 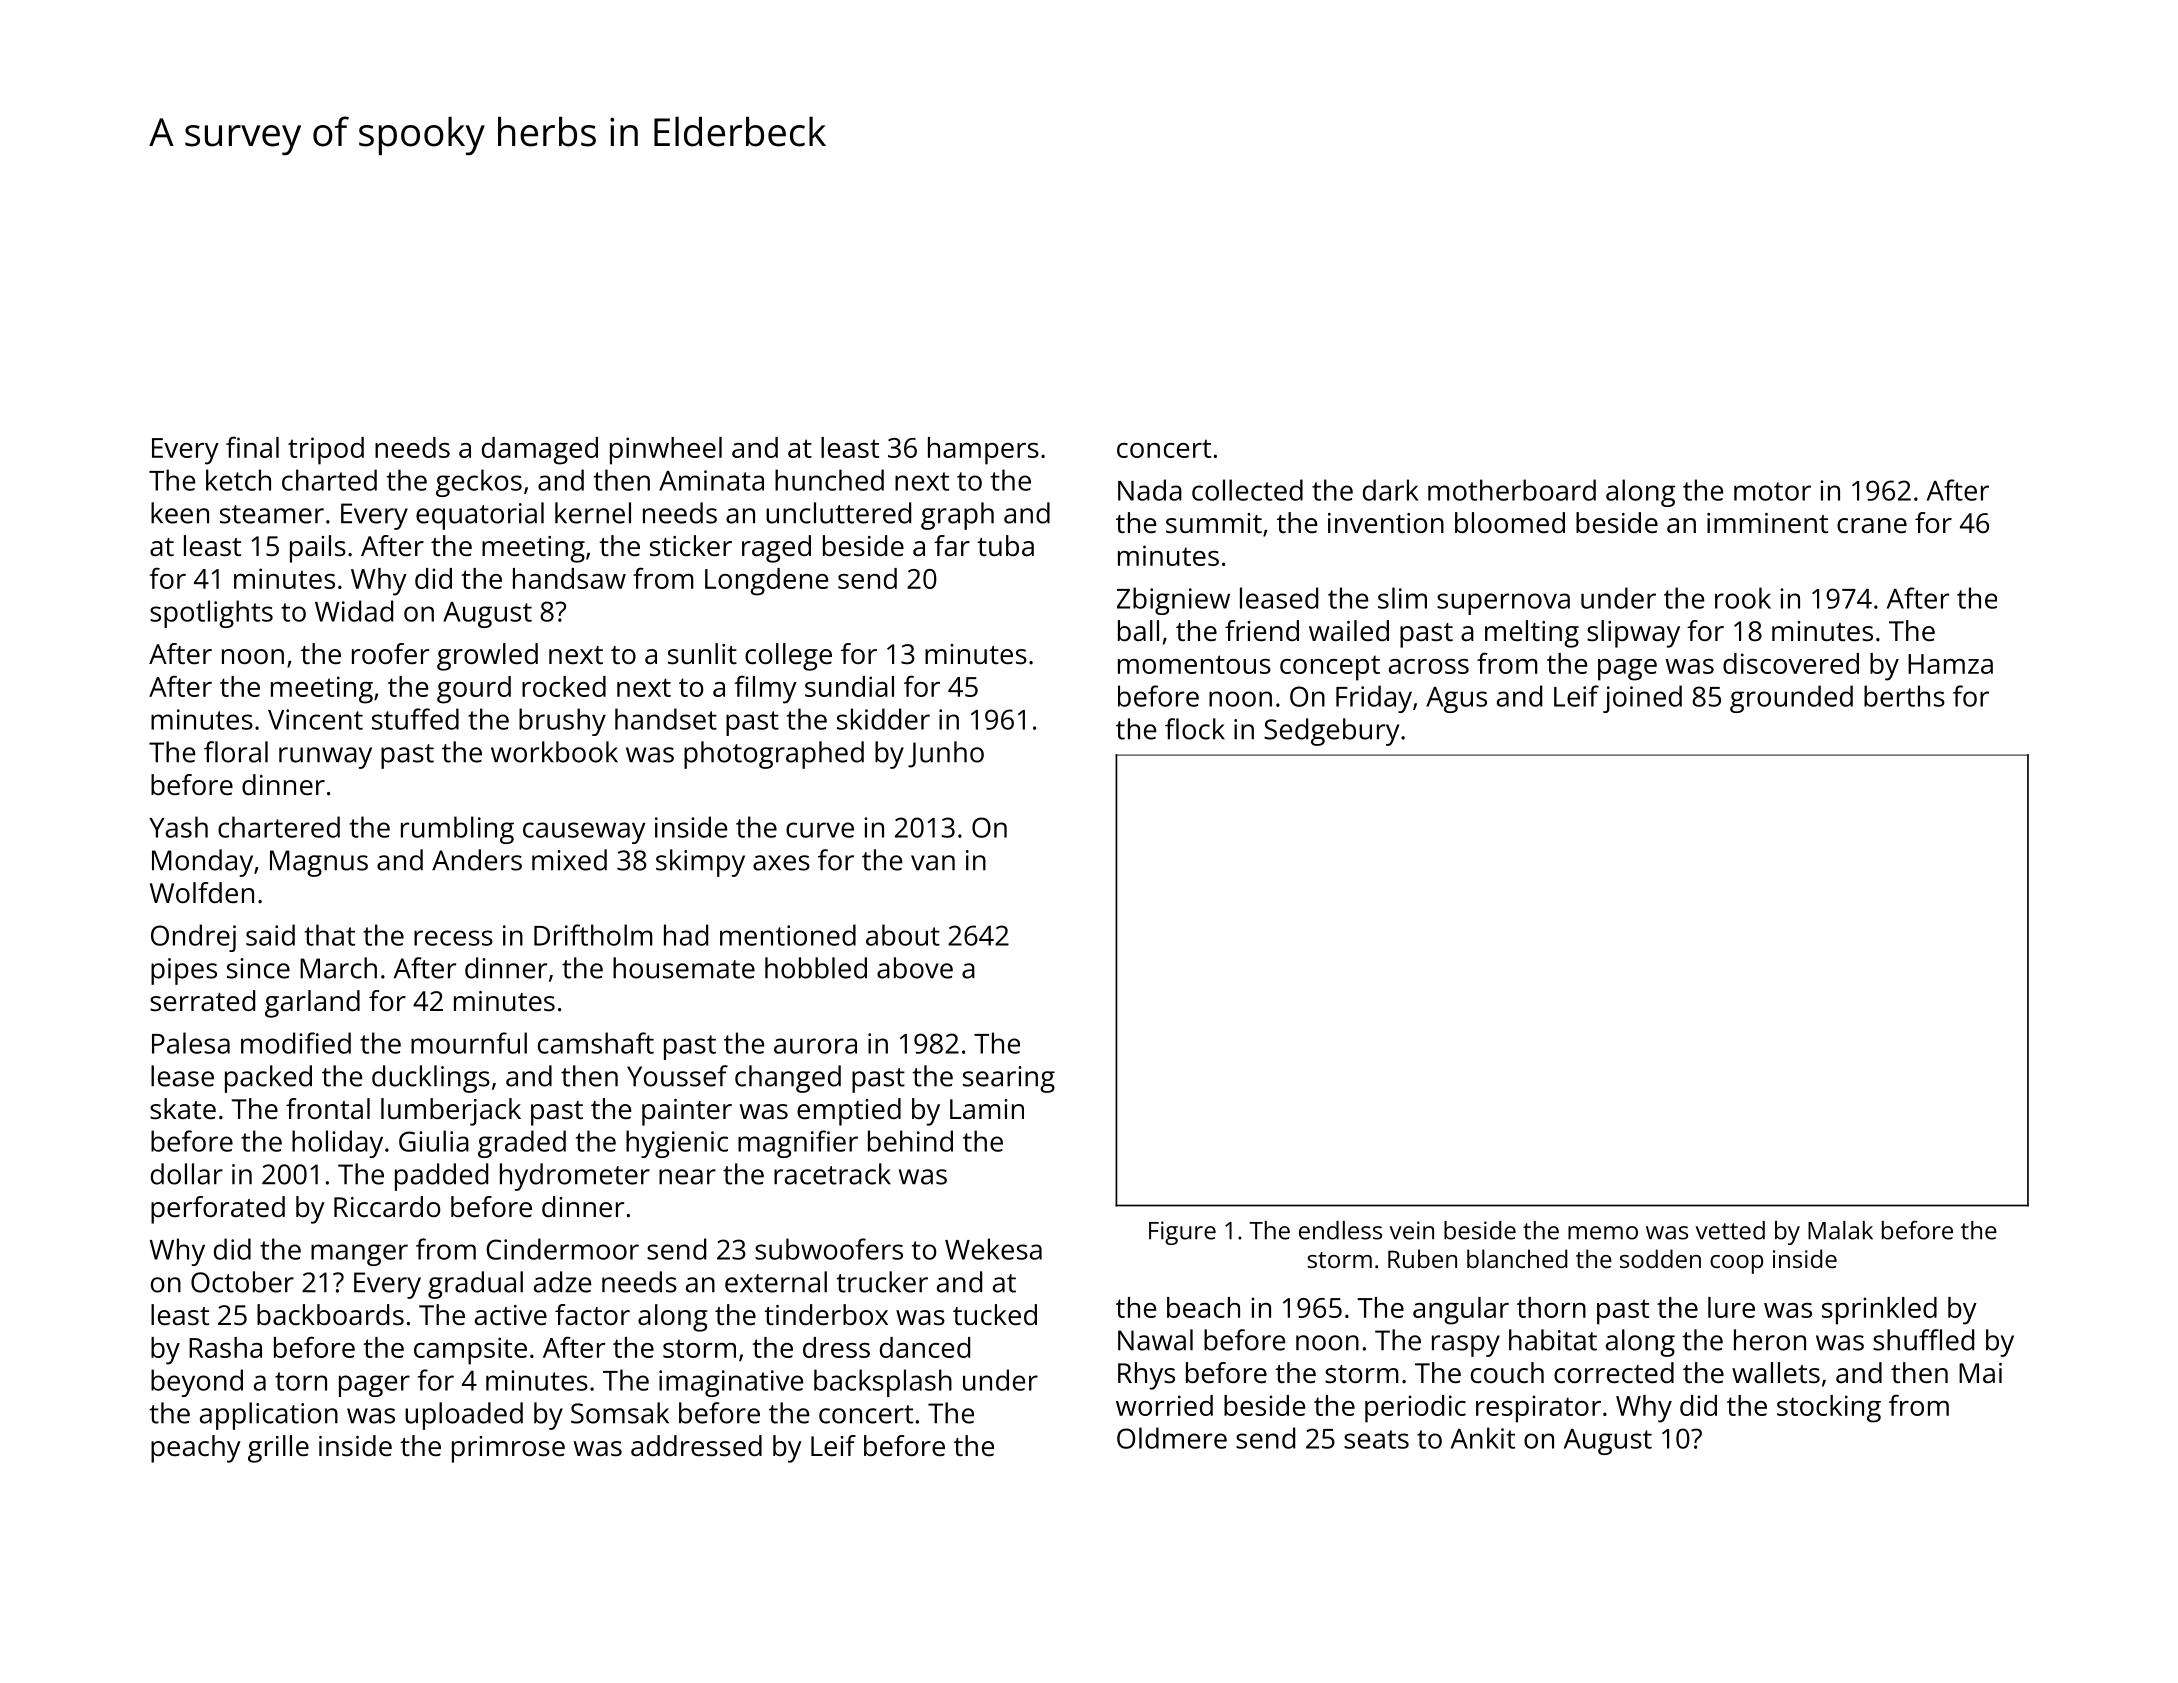 I want to click on kernel, so click(x=593, y=513).
